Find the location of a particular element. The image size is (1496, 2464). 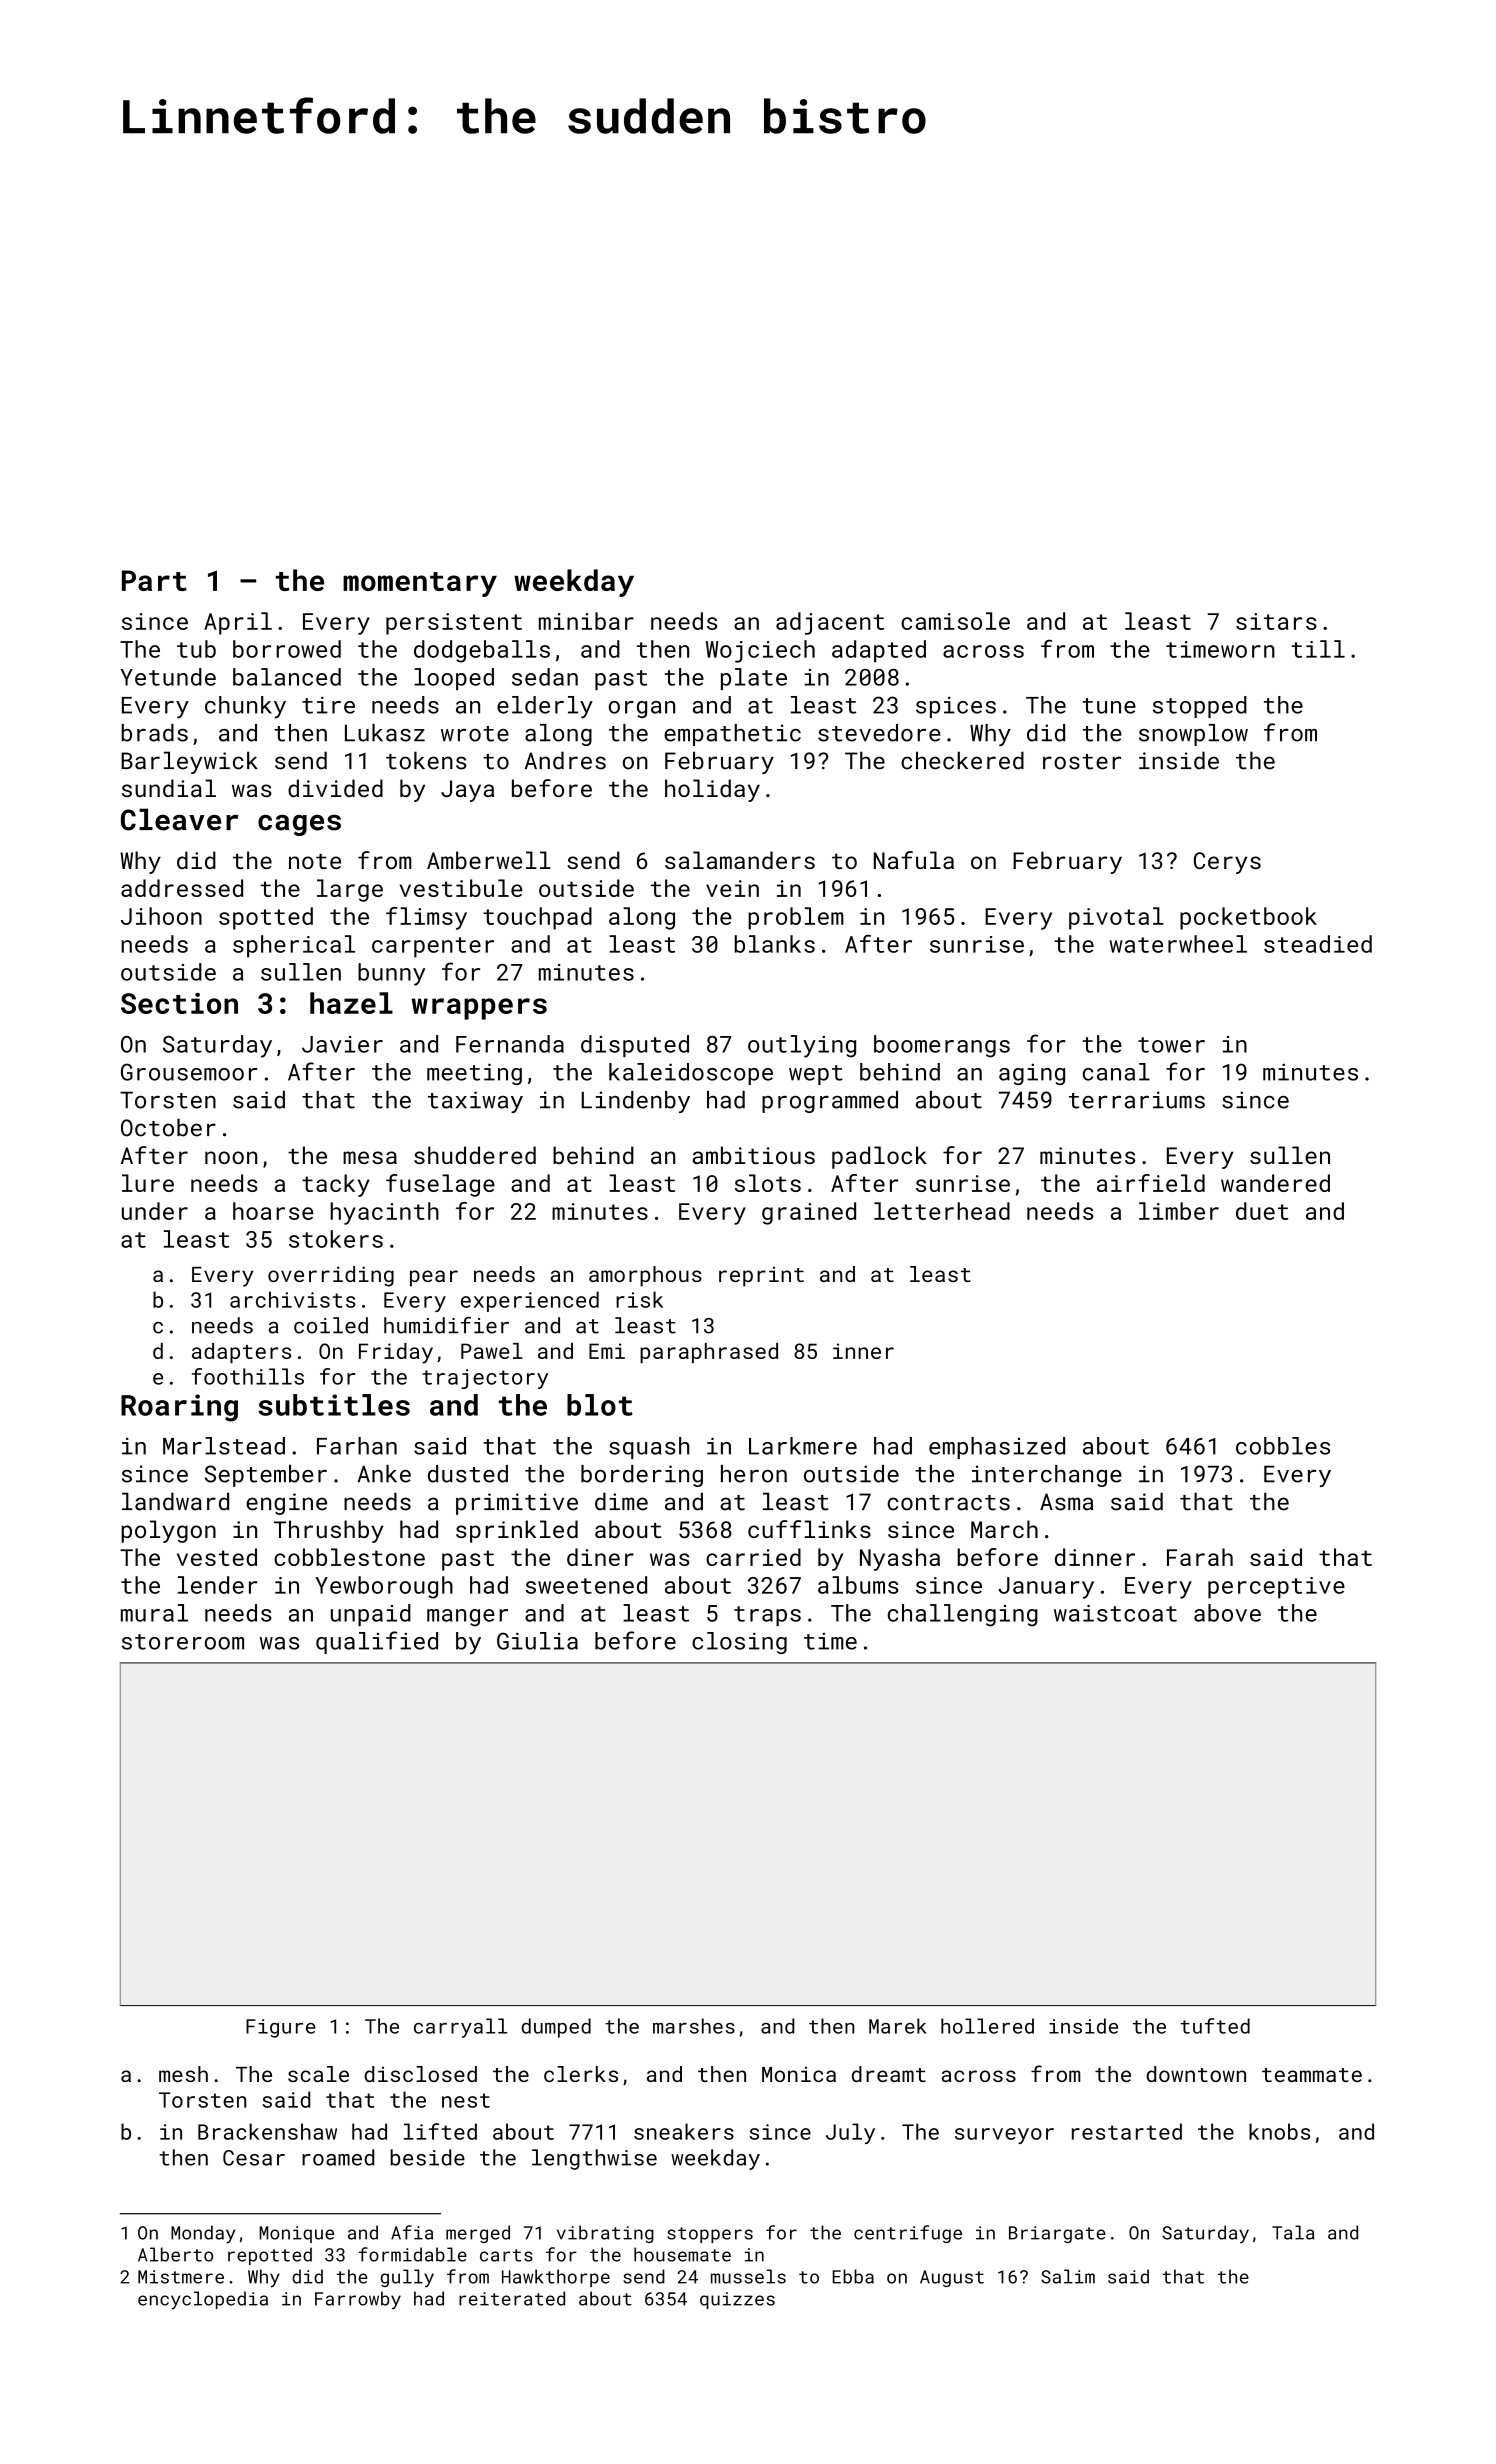

aging is located at coordinates (1032, 1074).
